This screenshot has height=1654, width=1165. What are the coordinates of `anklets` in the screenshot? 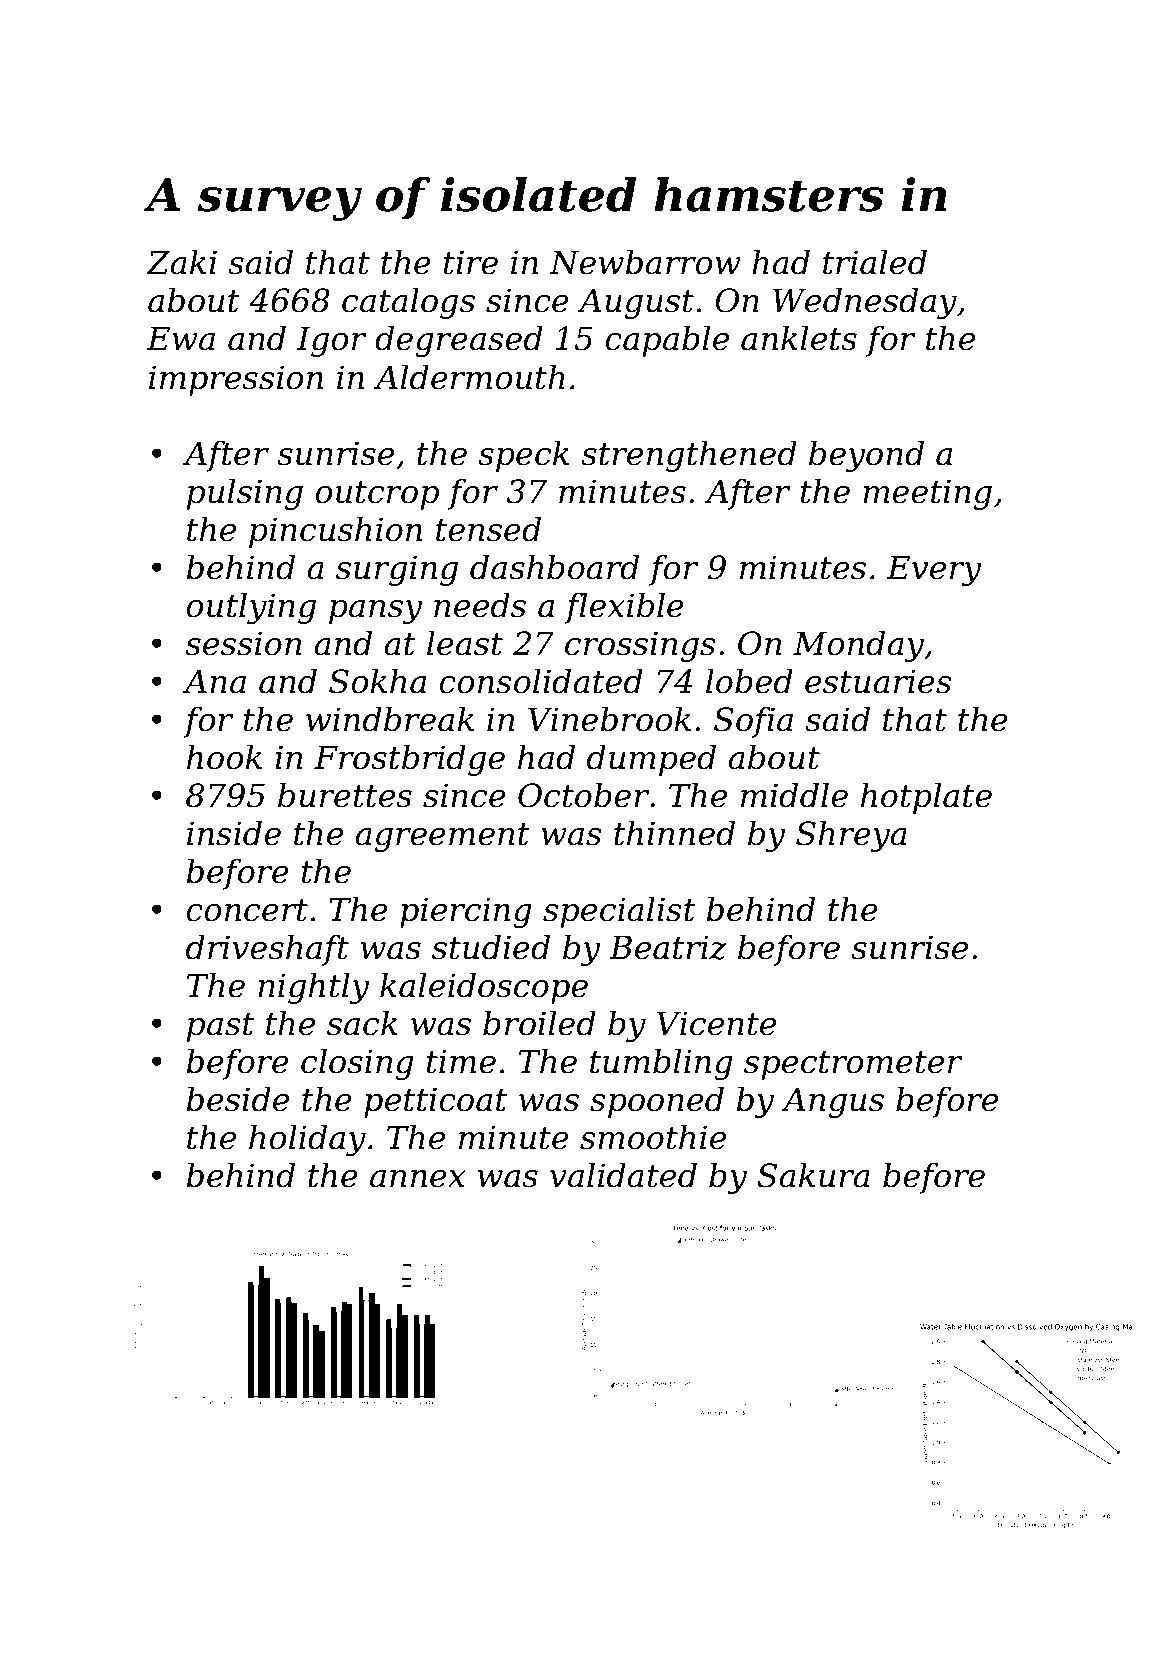 It's located at (799, 338).
